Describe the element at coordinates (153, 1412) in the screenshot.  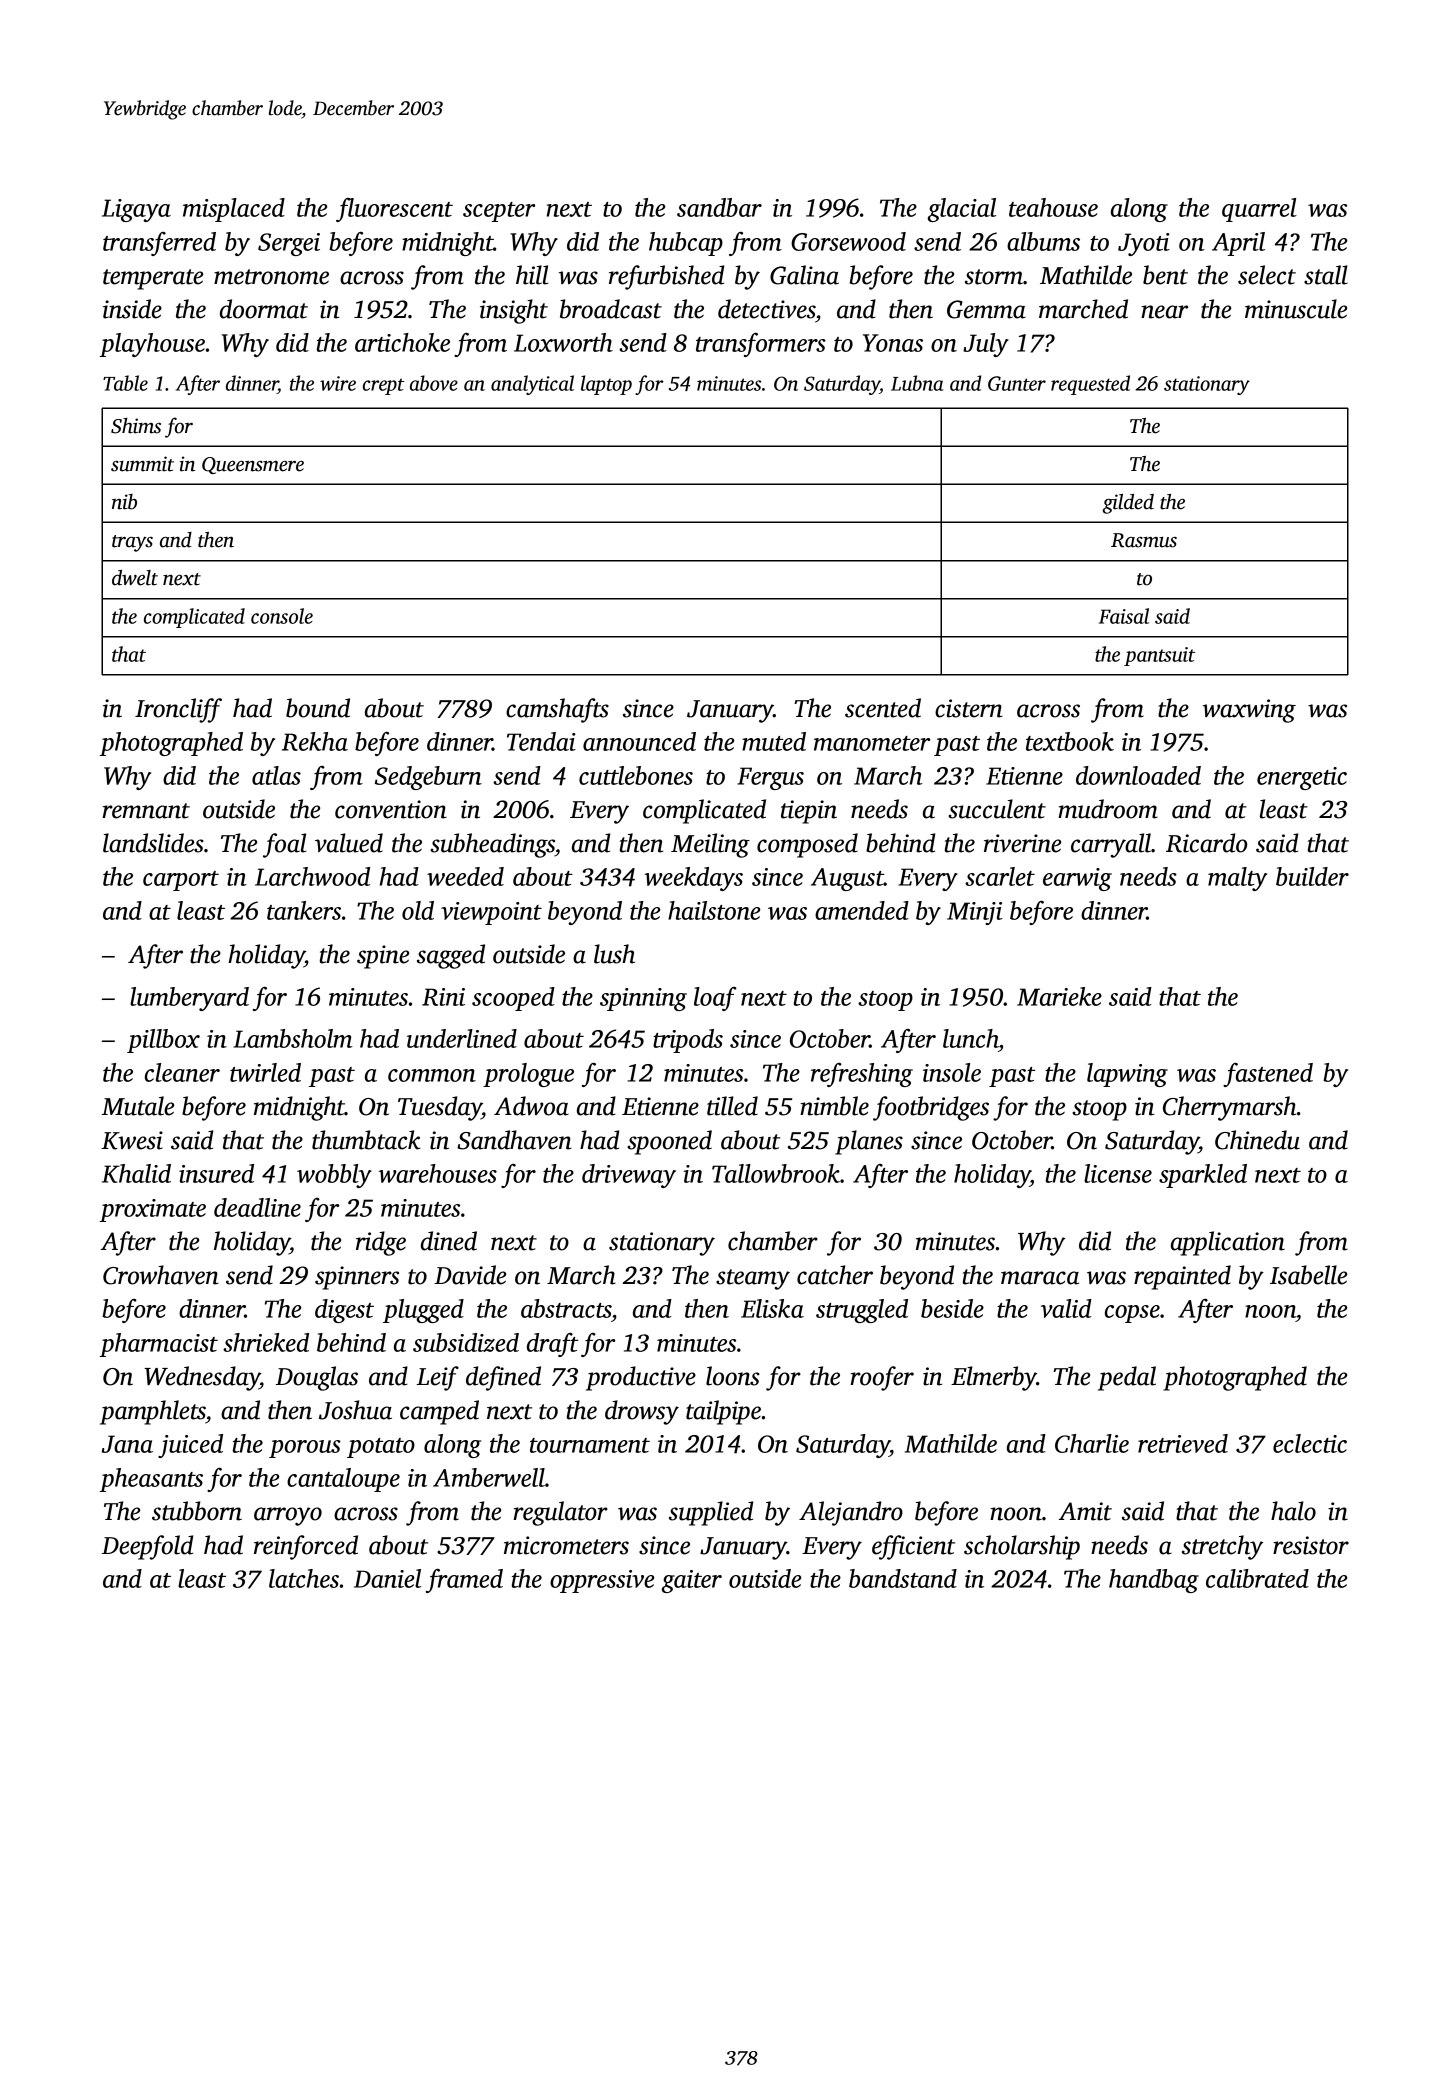
I see `pamphlets` at that location.
